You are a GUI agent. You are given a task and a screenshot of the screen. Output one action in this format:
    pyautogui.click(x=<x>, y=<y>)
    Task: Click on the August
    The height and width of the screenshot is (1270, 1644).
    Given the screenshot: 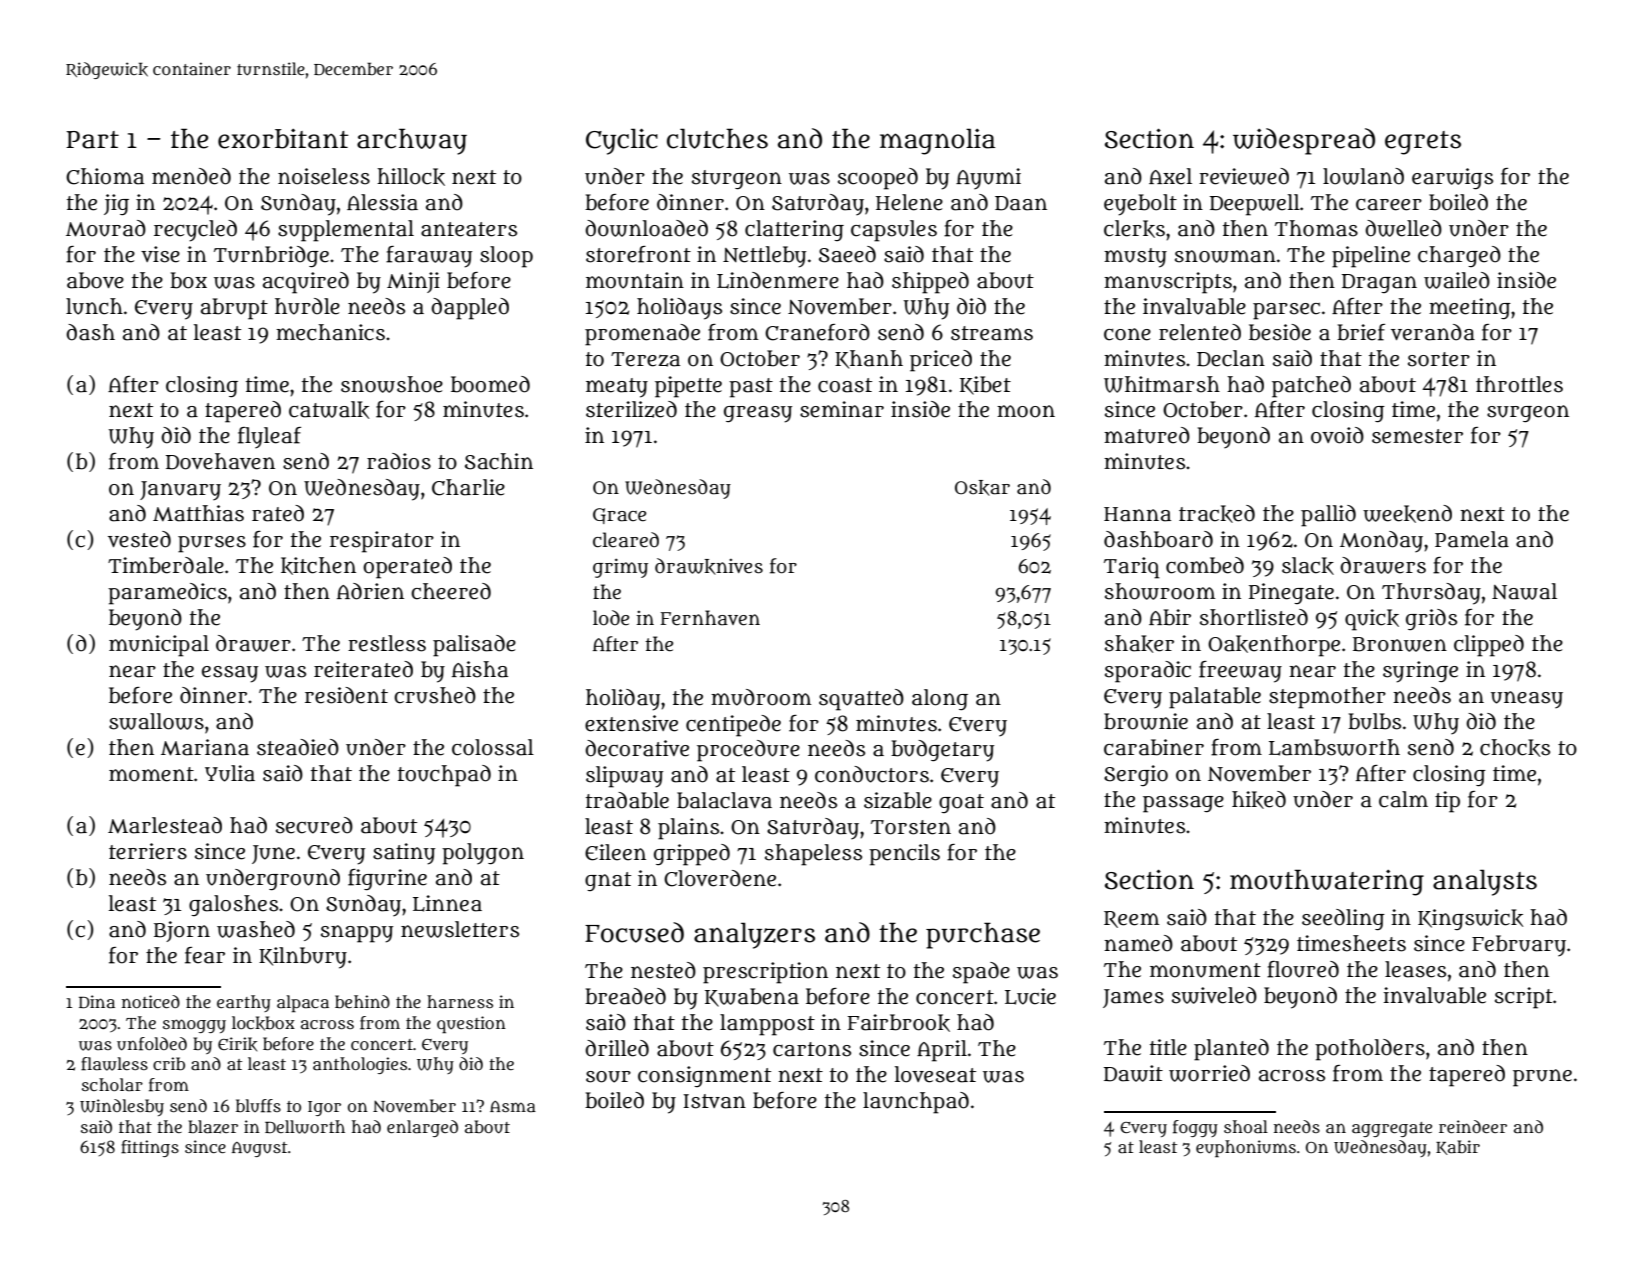 What is the action you would take?
    pyautogui.click(x=259, y=1149)
